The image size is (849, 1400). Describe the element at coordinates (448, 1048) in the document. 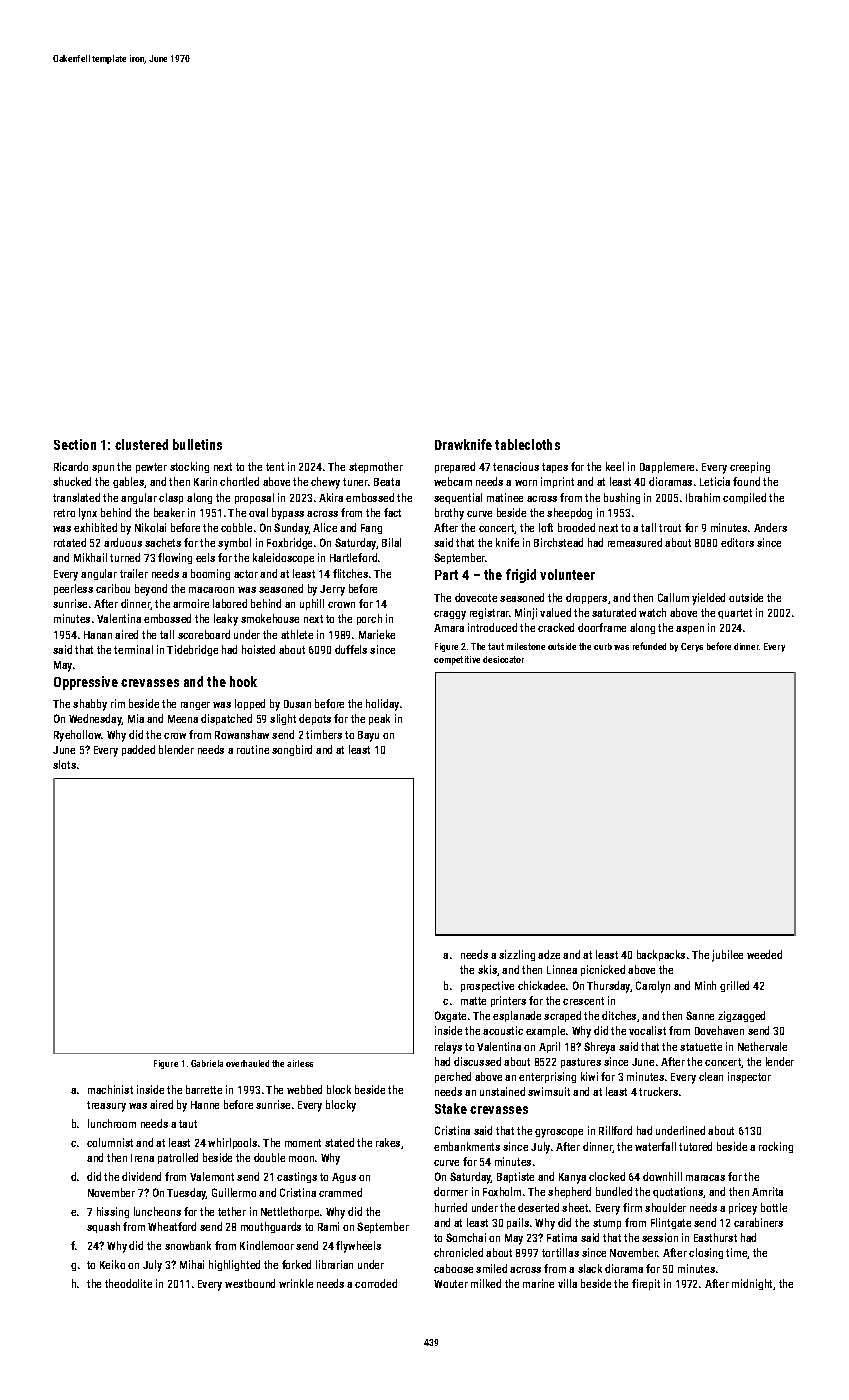

I see `relays` at that location.
